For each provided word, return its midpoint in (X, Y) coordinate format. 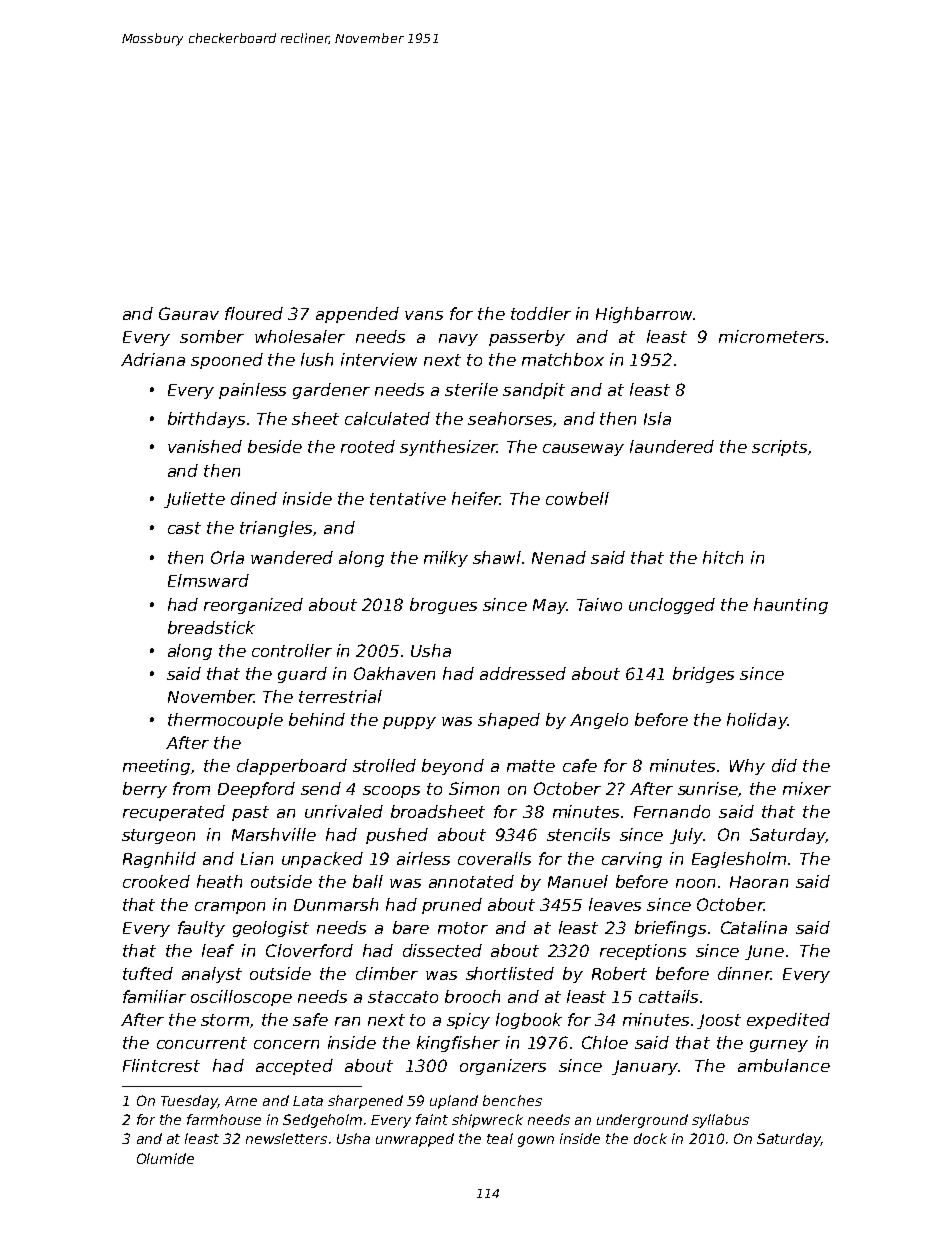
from (191, 788)
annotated (471, 881)
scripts (779, 448)
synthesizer (448, 448)
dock (650, 1138)
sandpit (534, 391)
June (764, 952)
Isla (657, 418)
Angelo (599, 721)
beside (275, 446)
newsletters (286, 1138)
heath (219, 881)
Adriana (153, 359)
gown (536, 1141)
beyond (453, 767)
